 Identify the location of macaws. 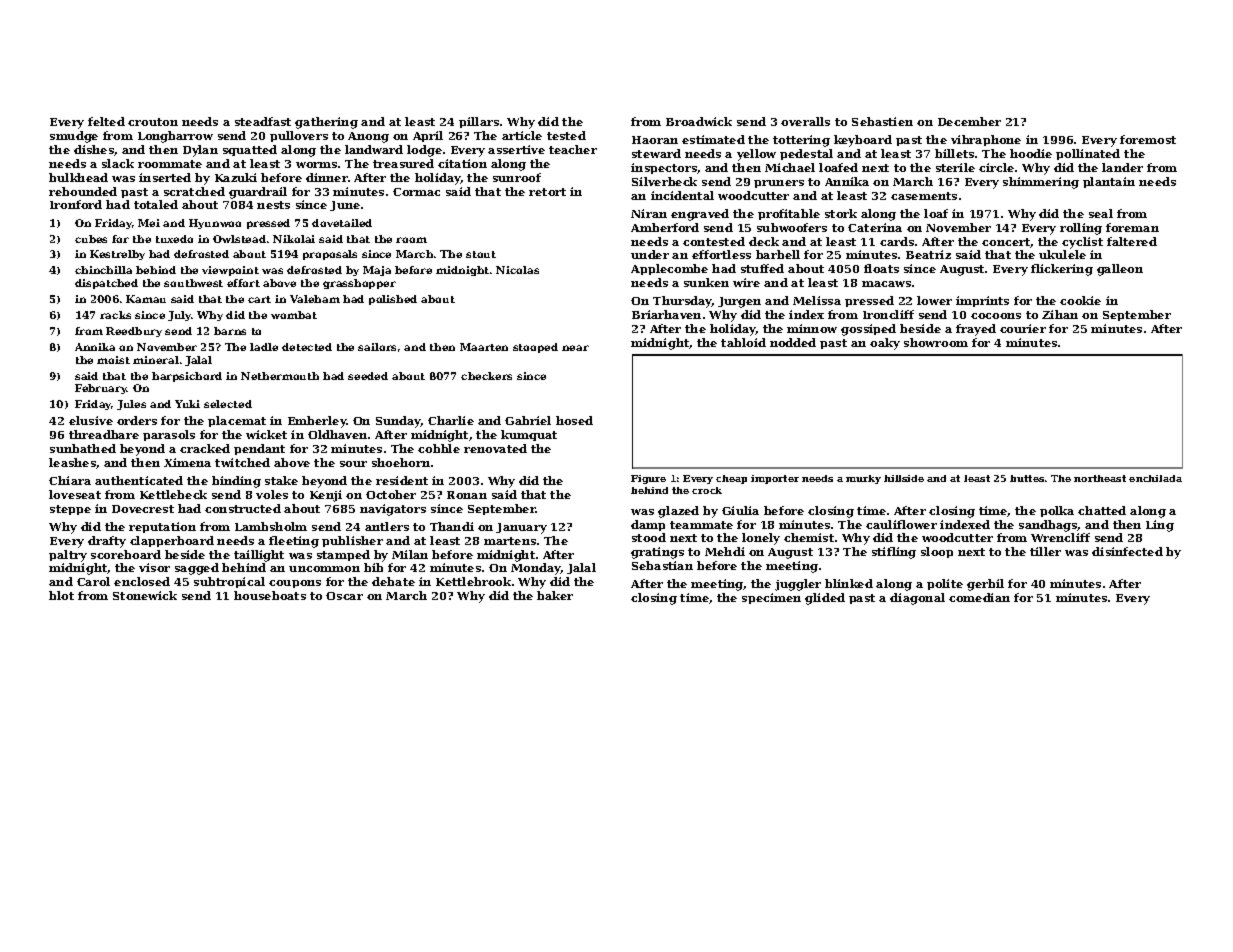
(886, 284).
